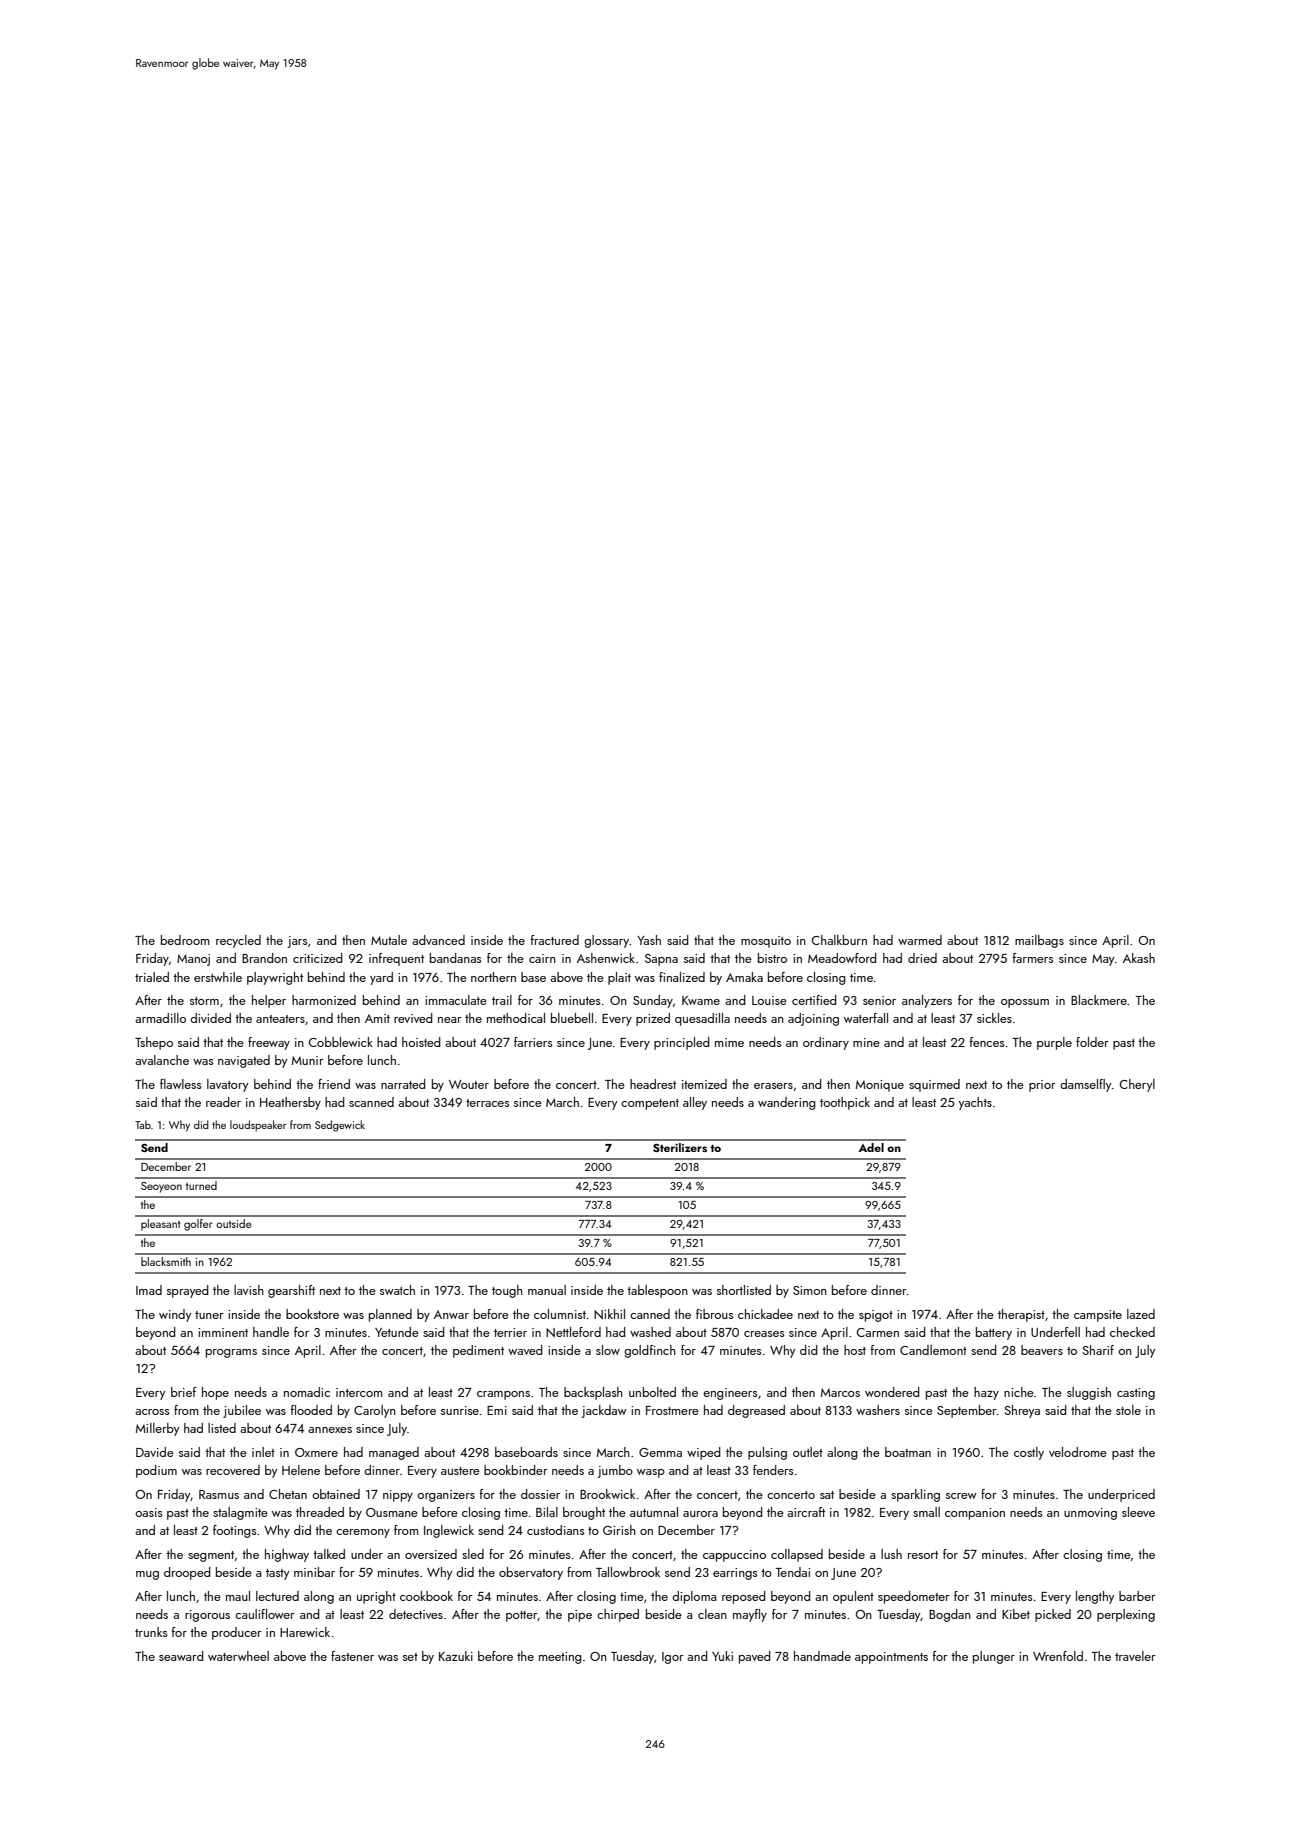 Image resolution: width=1291 pixels, height=1825 pixels. Describe the element at coordinates (891, 1658) in the screenshot. I see `appointments` at that location.
